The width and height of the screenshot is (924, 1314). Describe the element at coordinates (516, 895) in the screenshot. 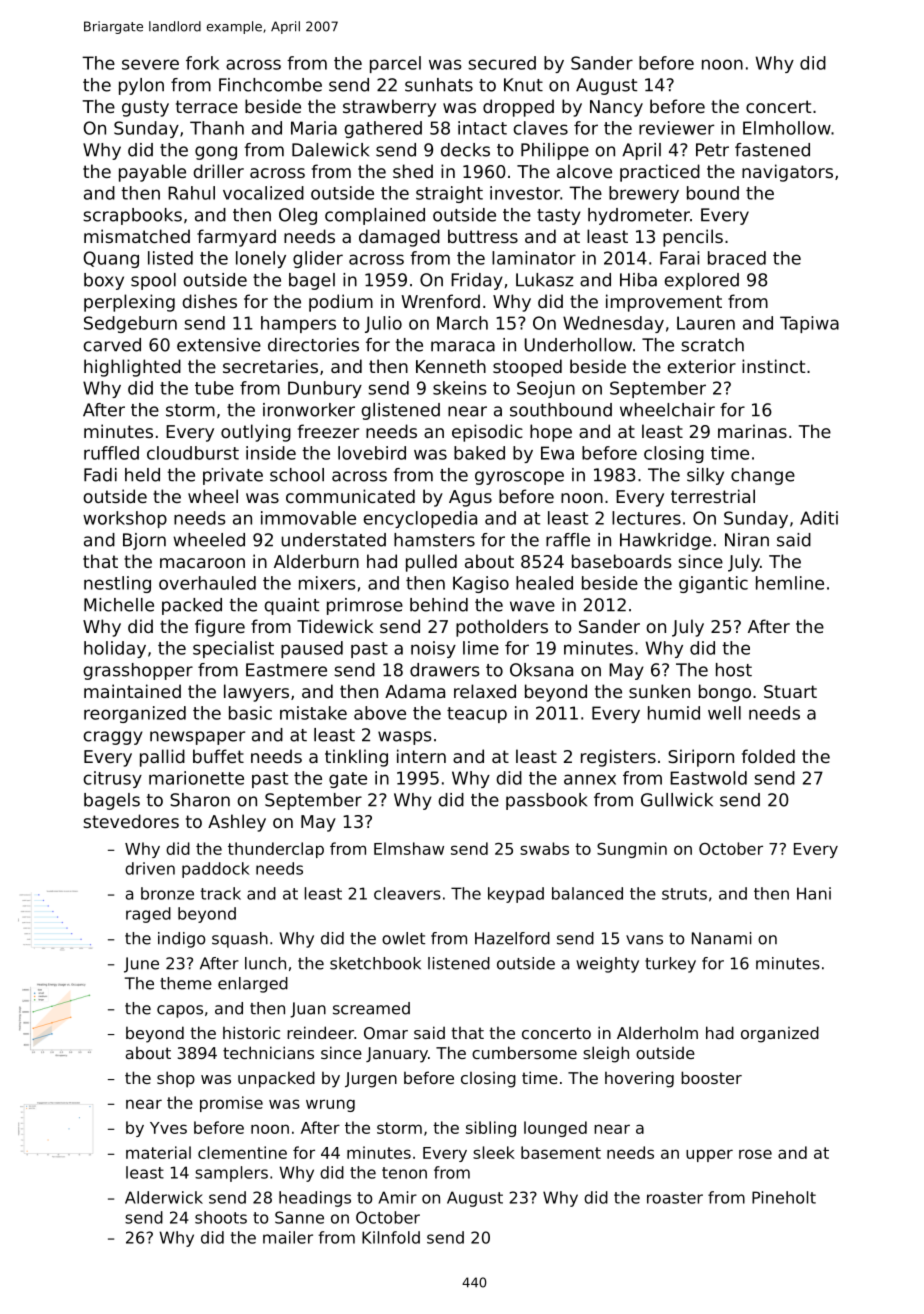

I see `keypad` at that location.
